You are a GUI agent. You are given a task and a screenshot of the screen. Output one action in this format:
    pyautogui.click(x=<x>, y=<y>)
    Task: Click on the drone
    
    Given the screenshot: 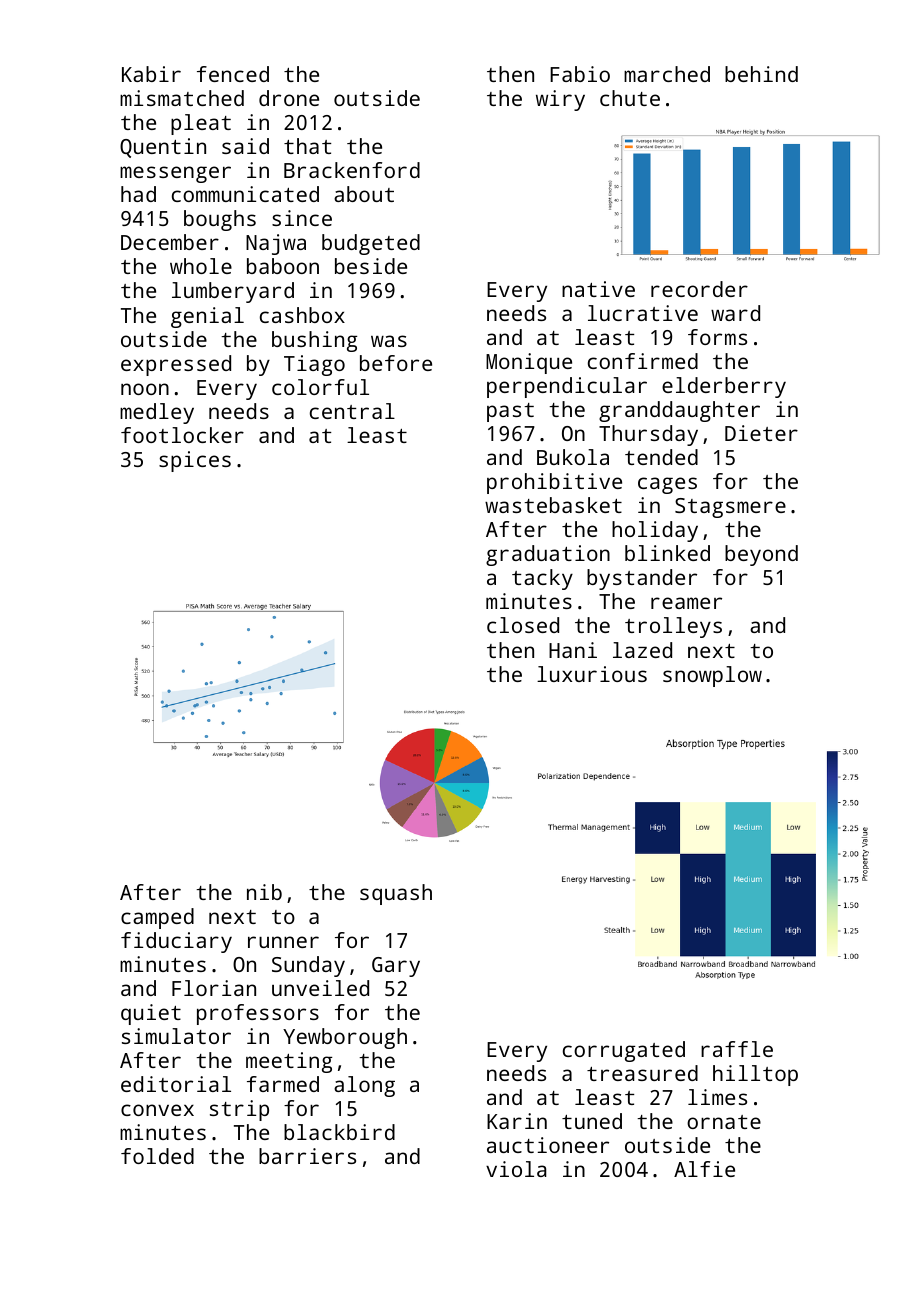 What is the action you would take?
    pyautogui.click(x=289, y=98)
